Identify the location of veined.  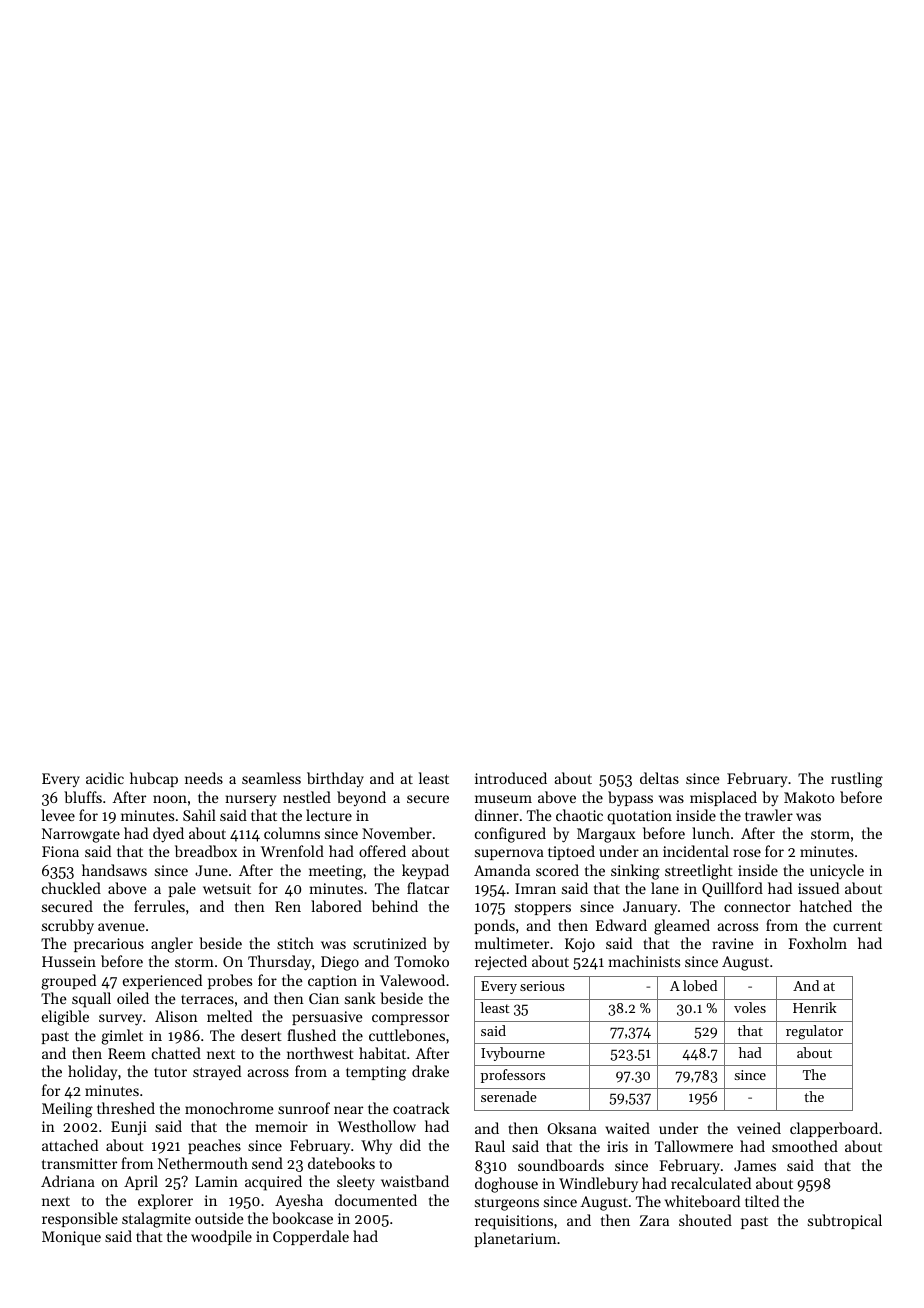
(759, 1128).
